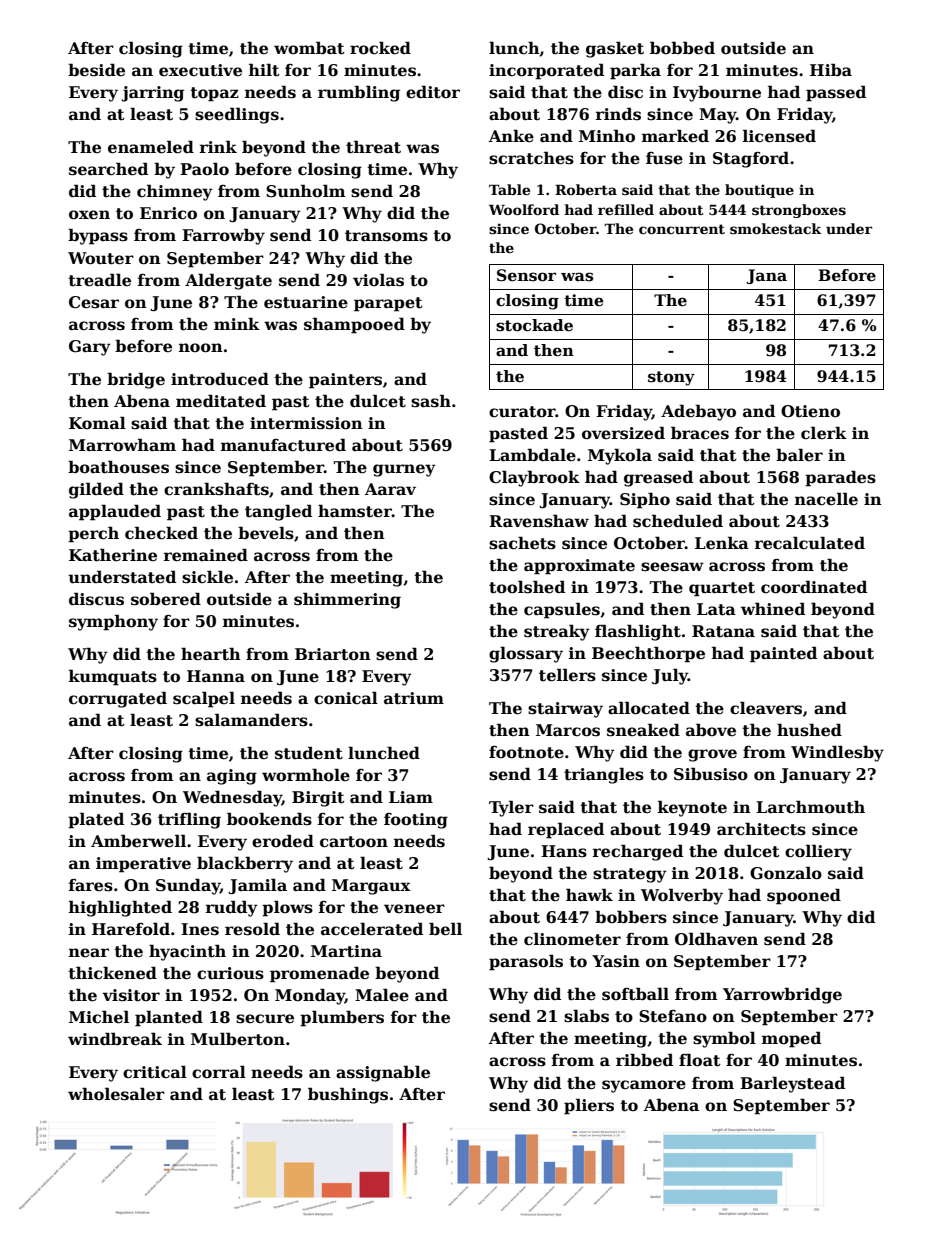 The width and height of the screenshot is (952, 1233). What do you see at coordinates (682, 48) in the screenshot?
I see `bobbed` at bounding box center [682, 48].
